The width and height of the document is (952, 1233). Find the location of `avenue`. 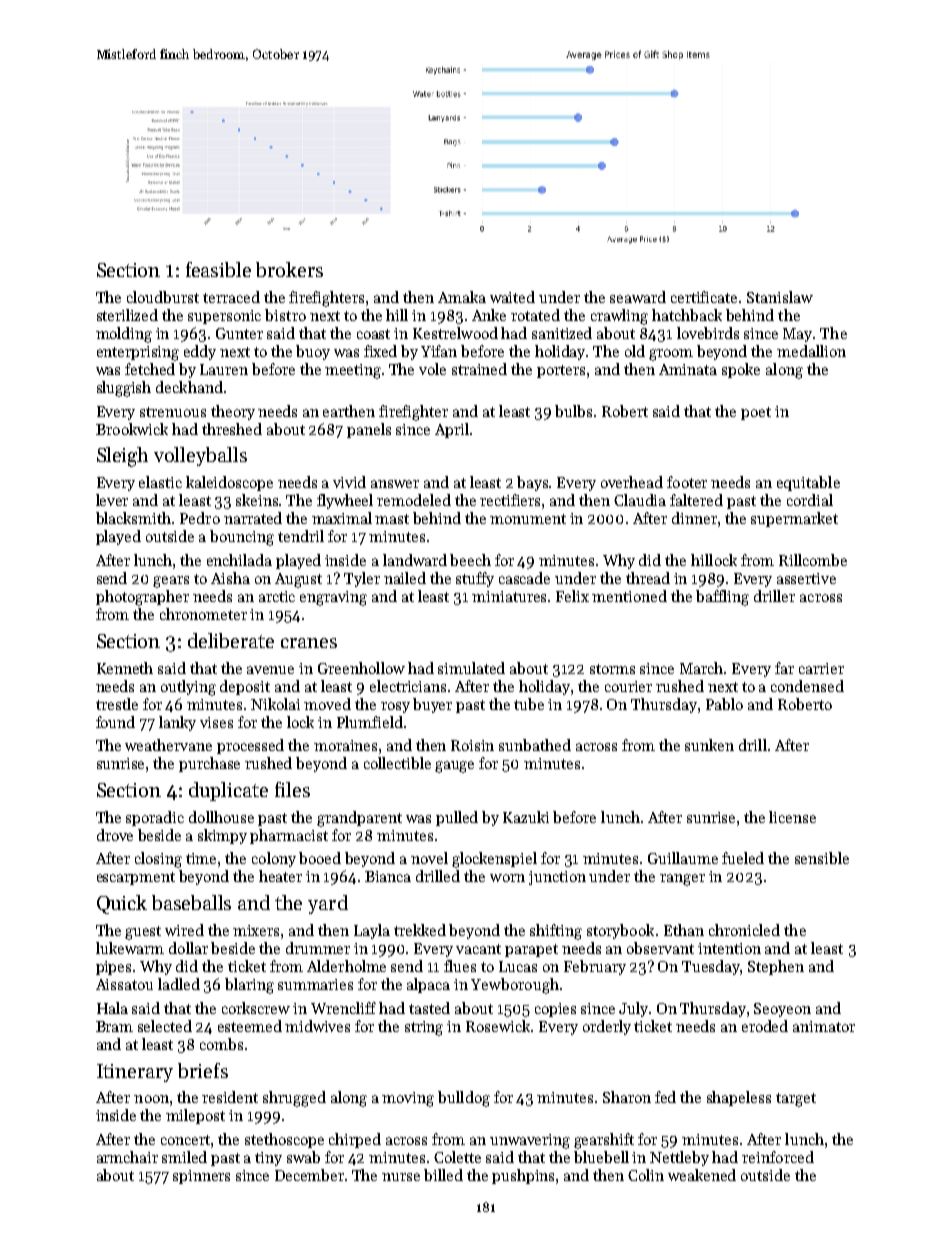

avenue is located at coordinates (270, 670).
